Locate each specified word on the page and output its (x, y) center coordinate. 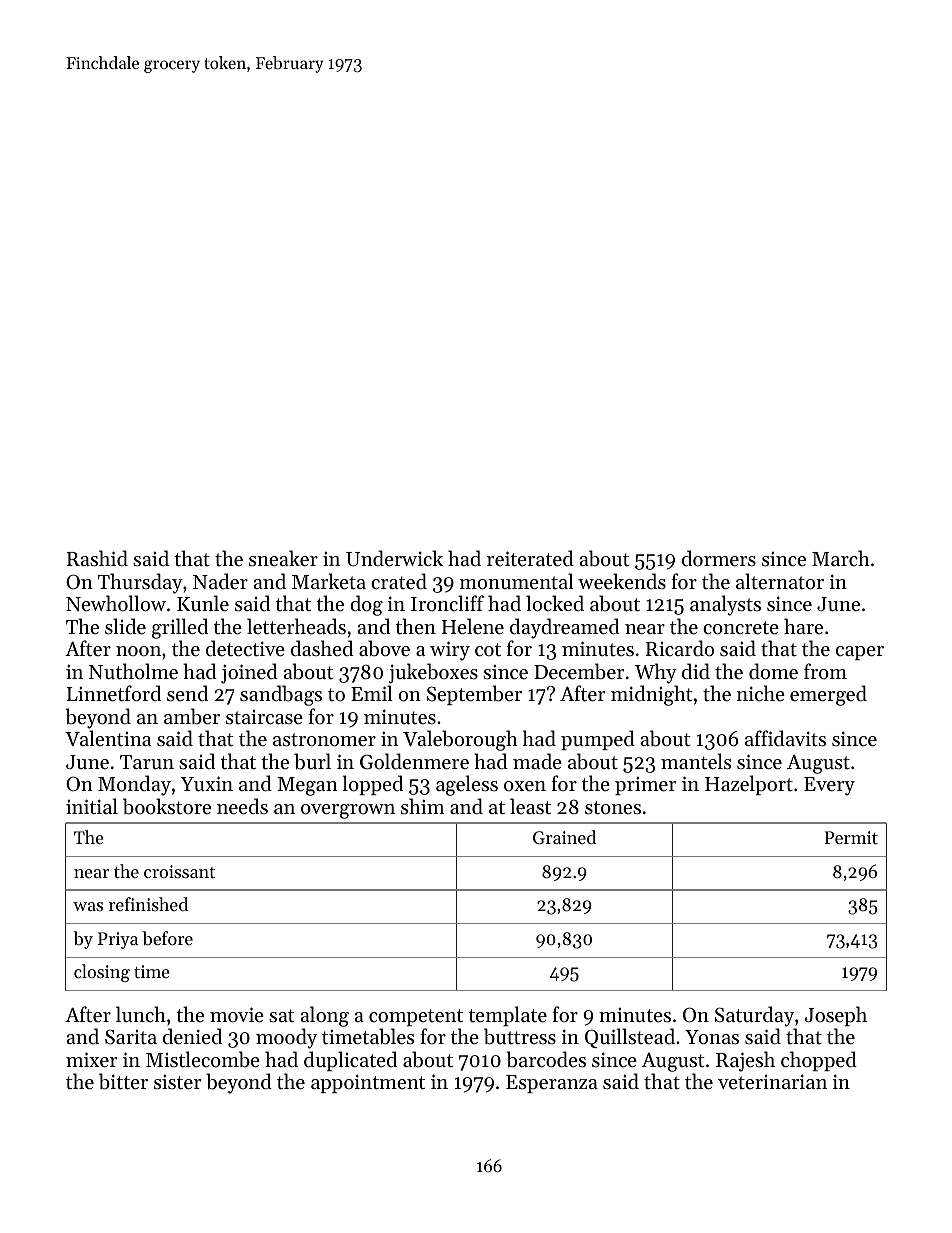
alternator (780, 581)
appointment (368, 1083)
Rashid (97, 558)
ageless (467, 785)
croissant (179, 871)
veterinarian (772, 1082)
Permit (851, 837)
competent (416, 1017)
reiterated (530, 558)
